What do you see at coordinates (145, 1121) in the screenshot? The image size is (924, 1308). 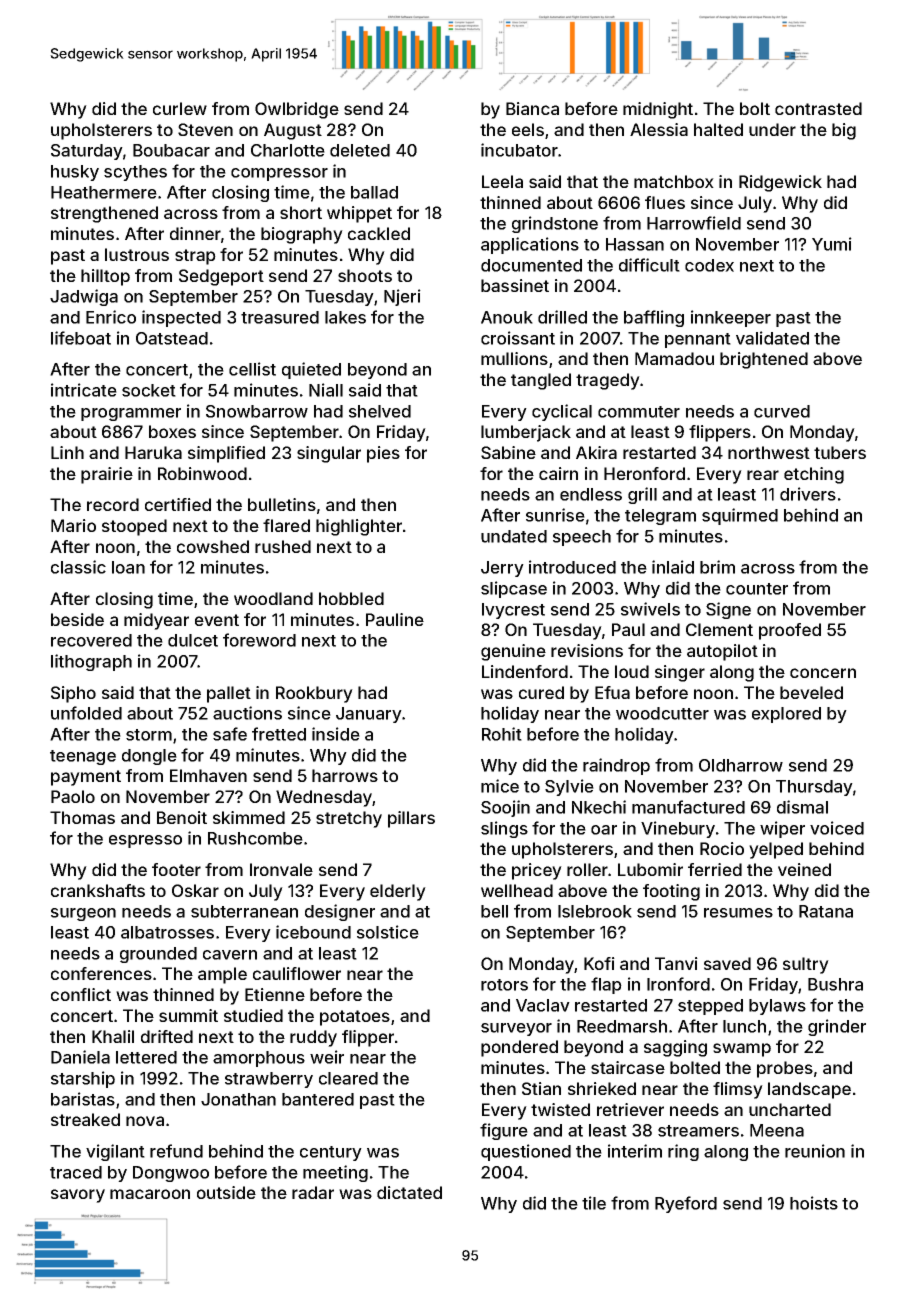 I see `nova` at bounding box center [145, 1121].
